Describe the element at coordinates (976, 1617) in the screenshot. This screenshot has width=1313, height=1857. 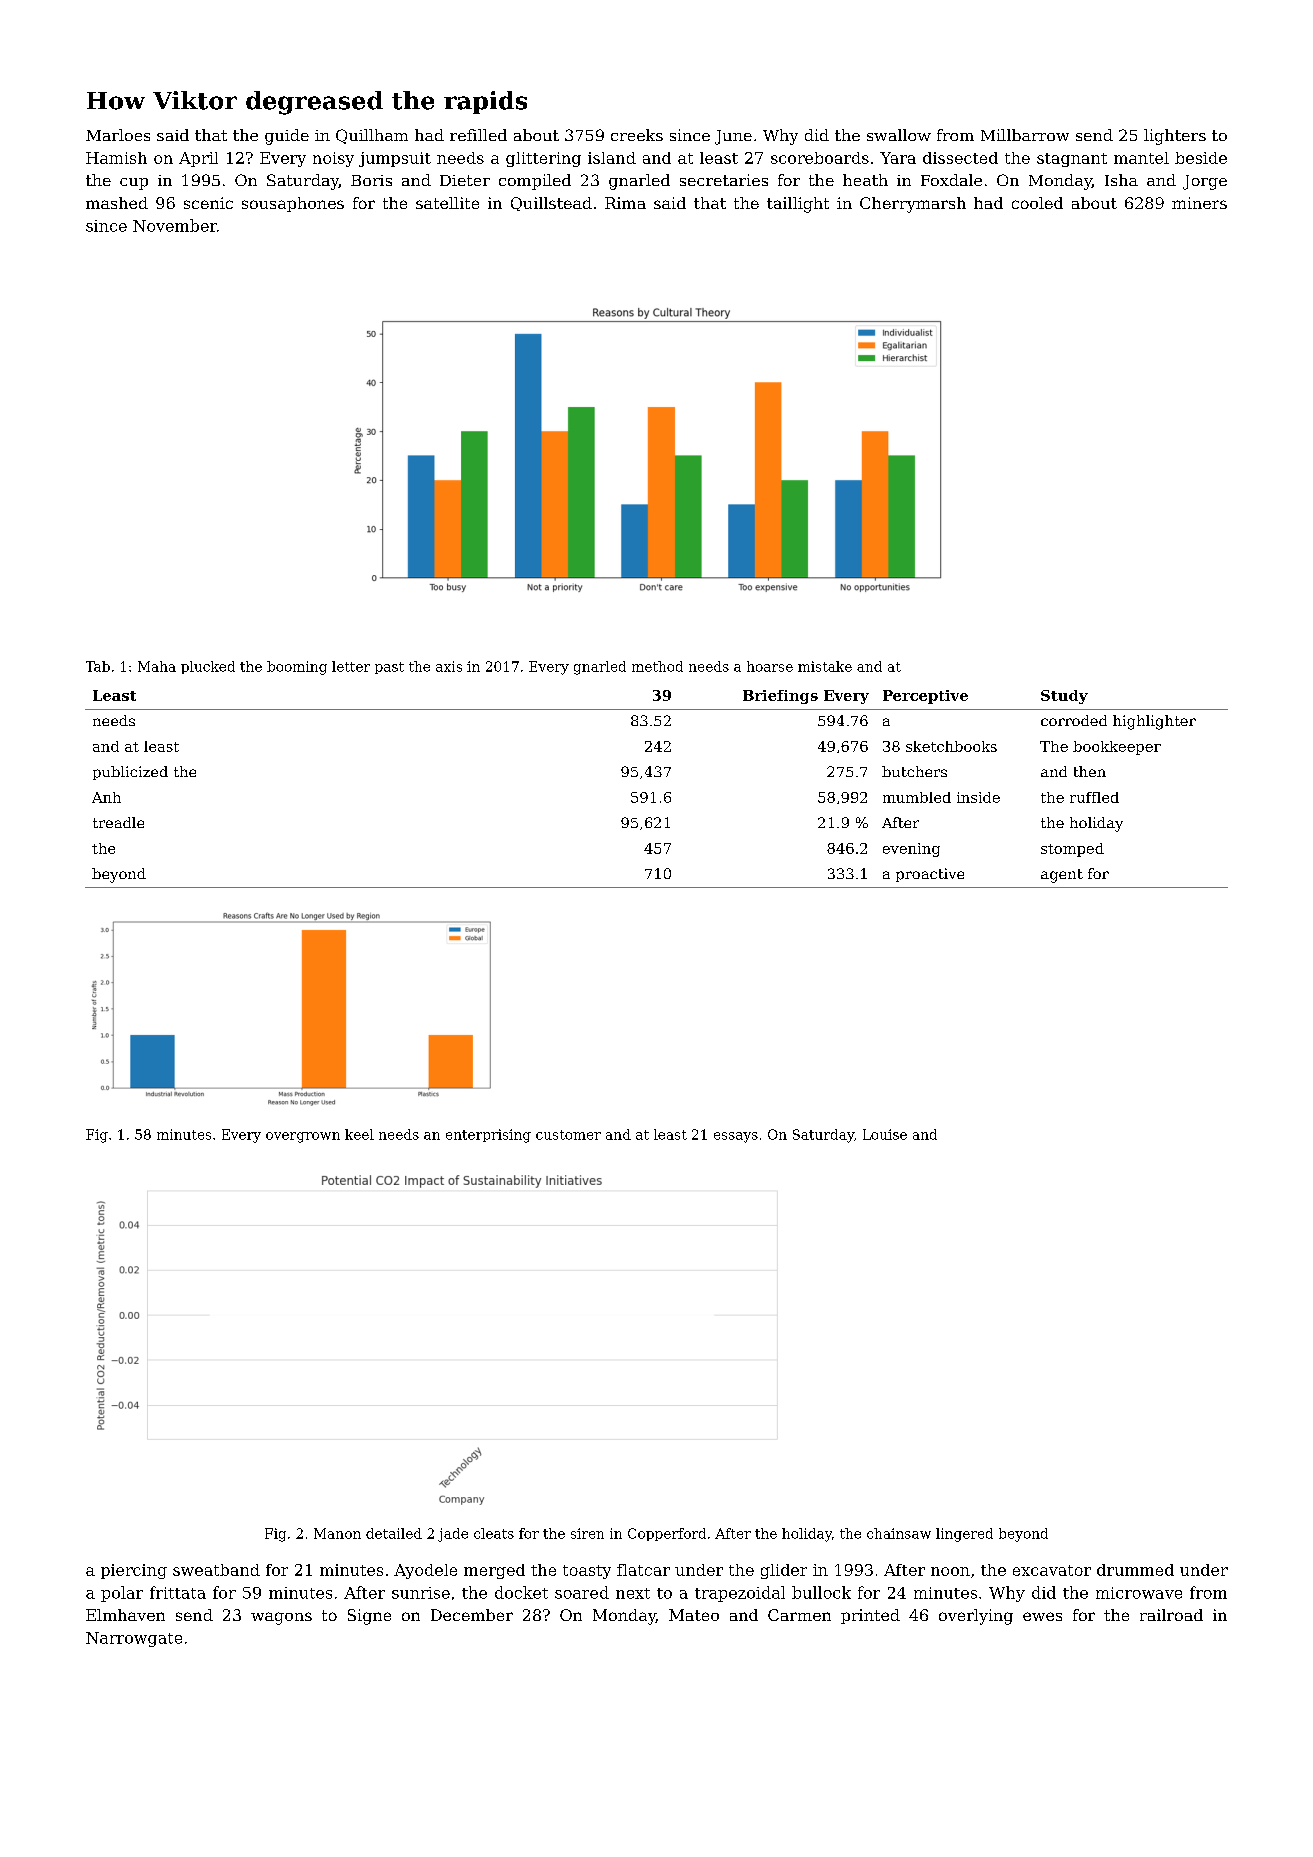
I see `overlying` at that location.
